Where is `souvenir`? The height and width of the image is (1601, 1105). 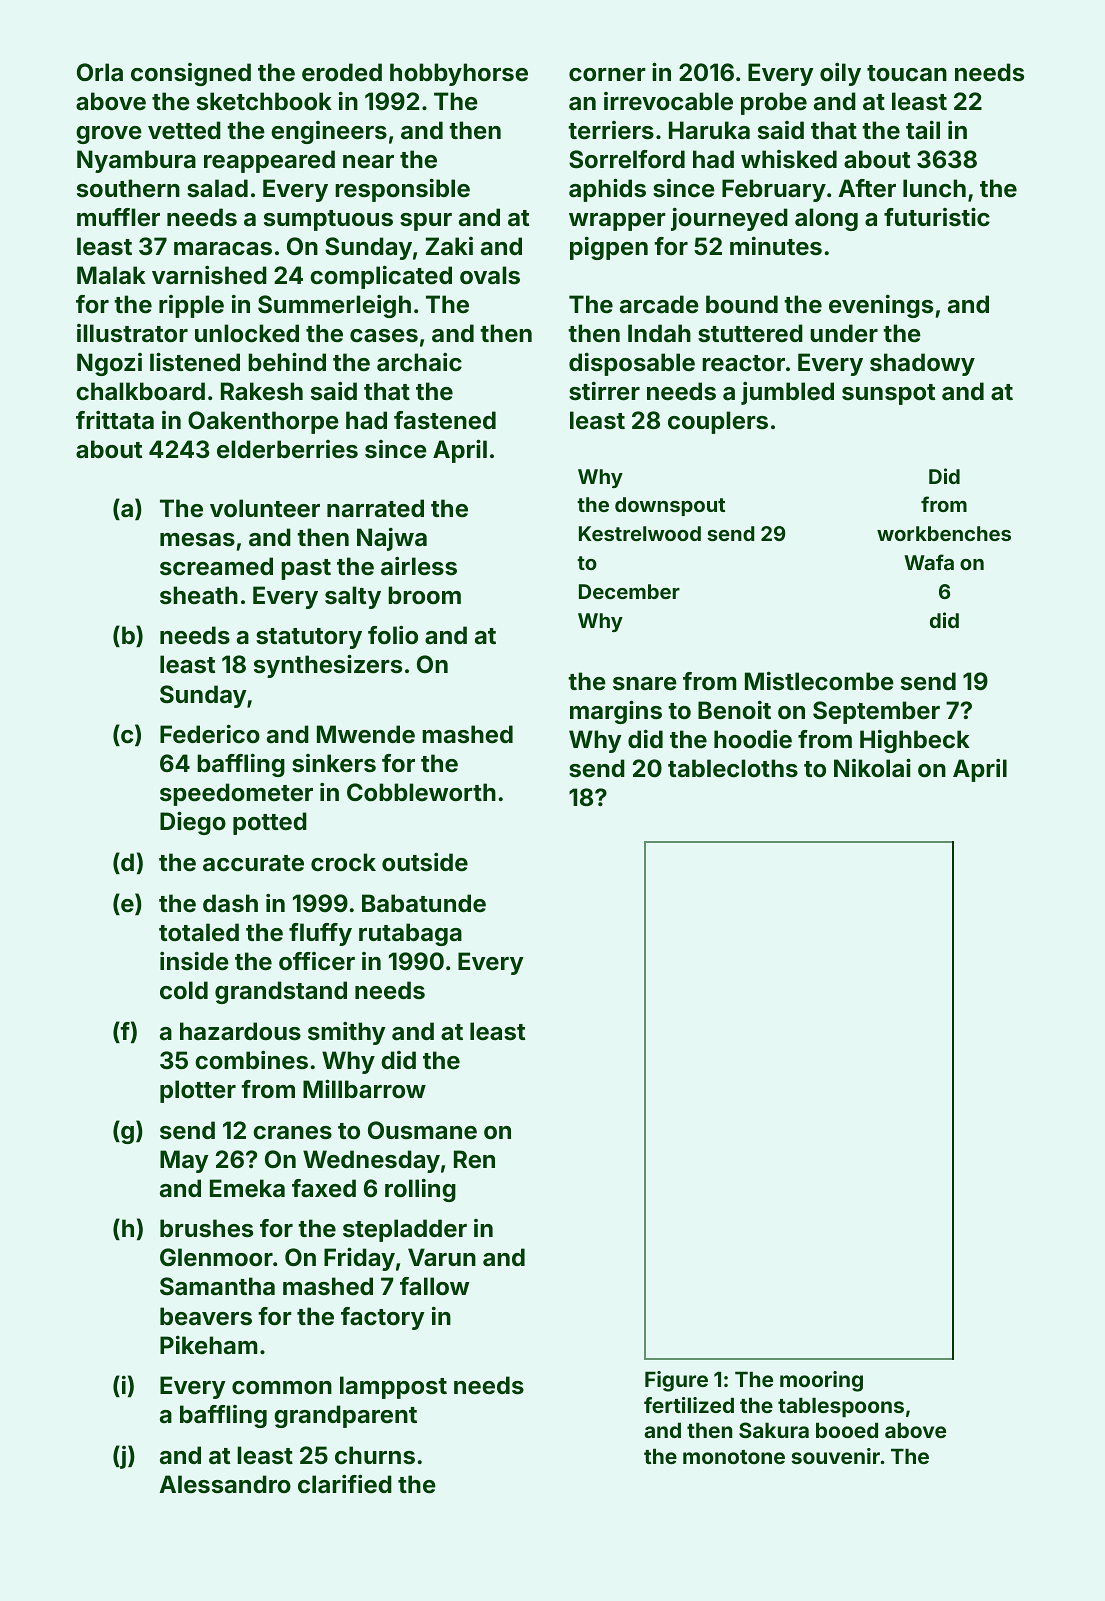 souvenir is located at coordinates (835, 1456).
